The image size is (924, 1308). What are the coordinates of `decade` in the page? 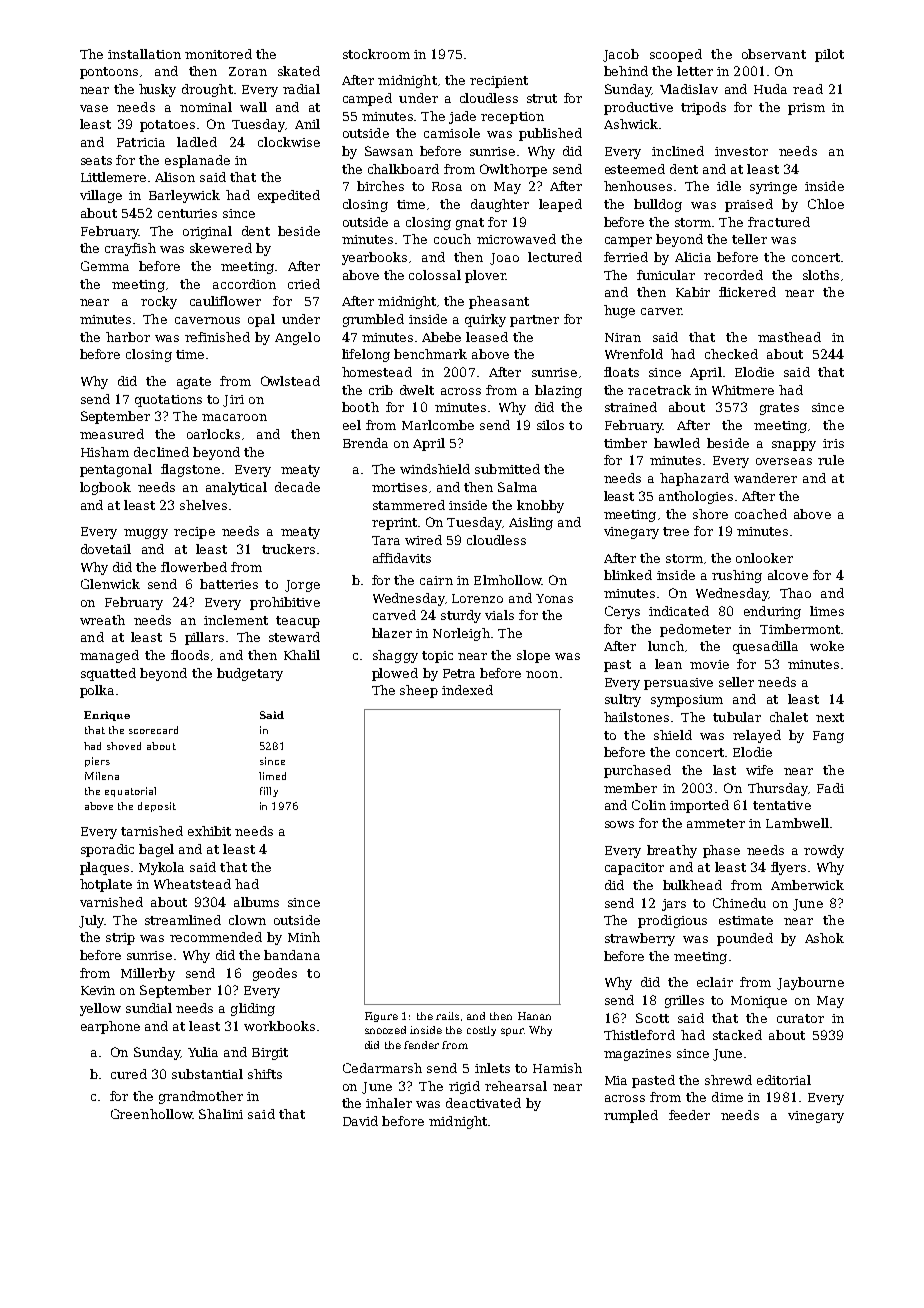 It's located at (297, 487).
